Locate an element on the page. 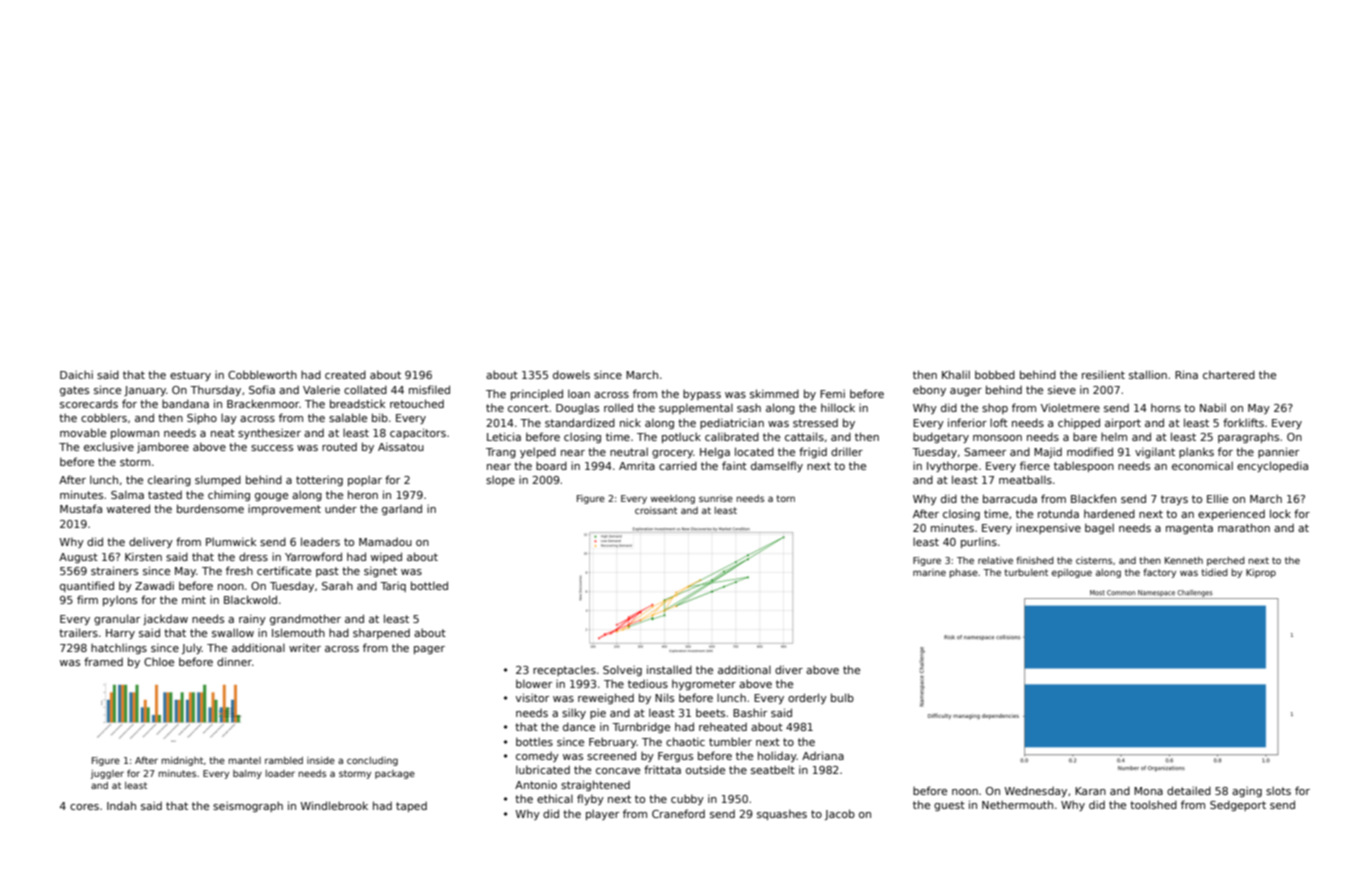  factory is located at coordinates (1159, 573).
